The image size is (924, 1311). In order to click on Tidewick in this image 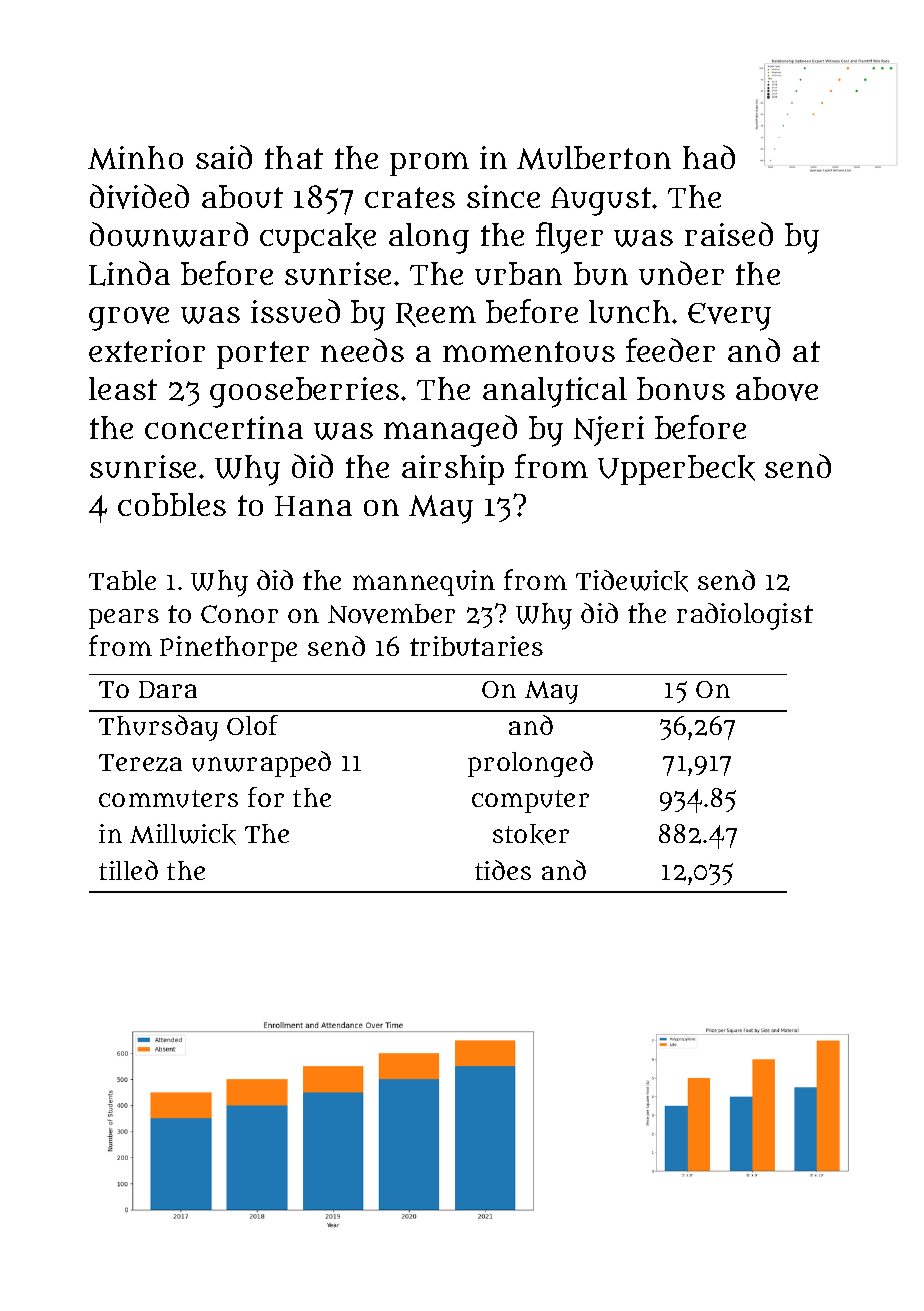, I will do `click(632, 581)`.
